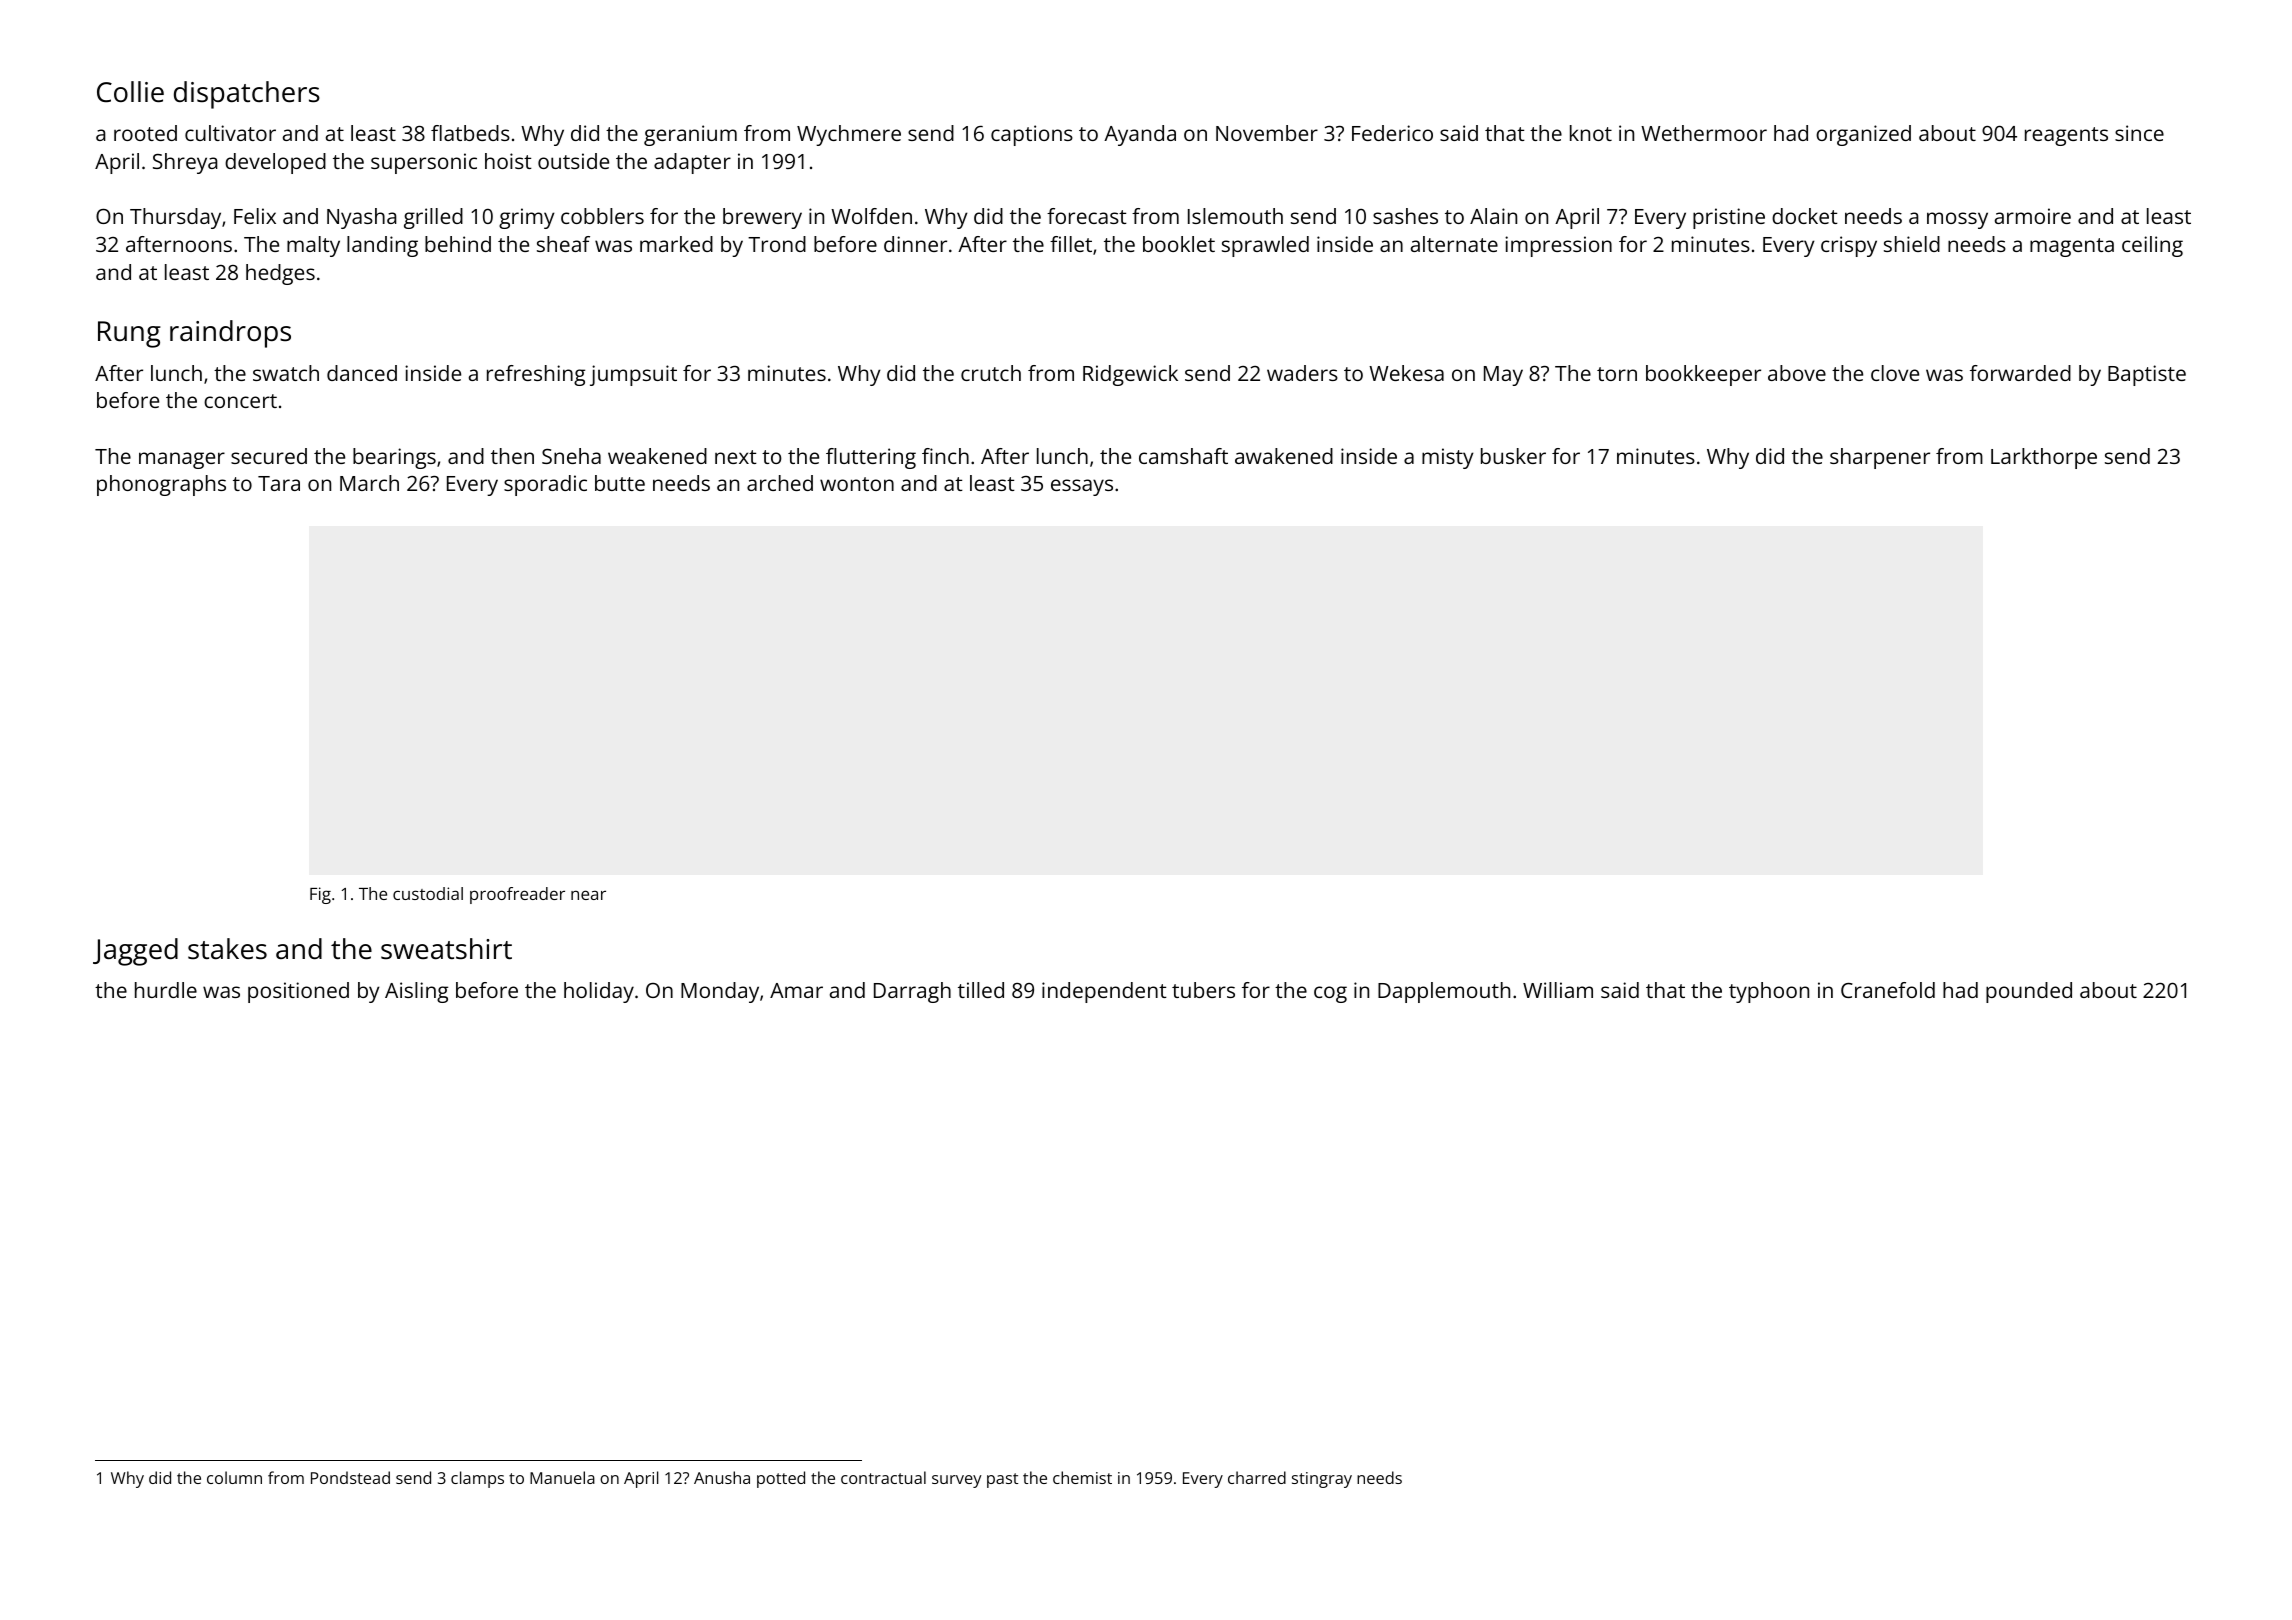 The image size is (2292, 1620). I want to click on shield, so click(1912, 244).
